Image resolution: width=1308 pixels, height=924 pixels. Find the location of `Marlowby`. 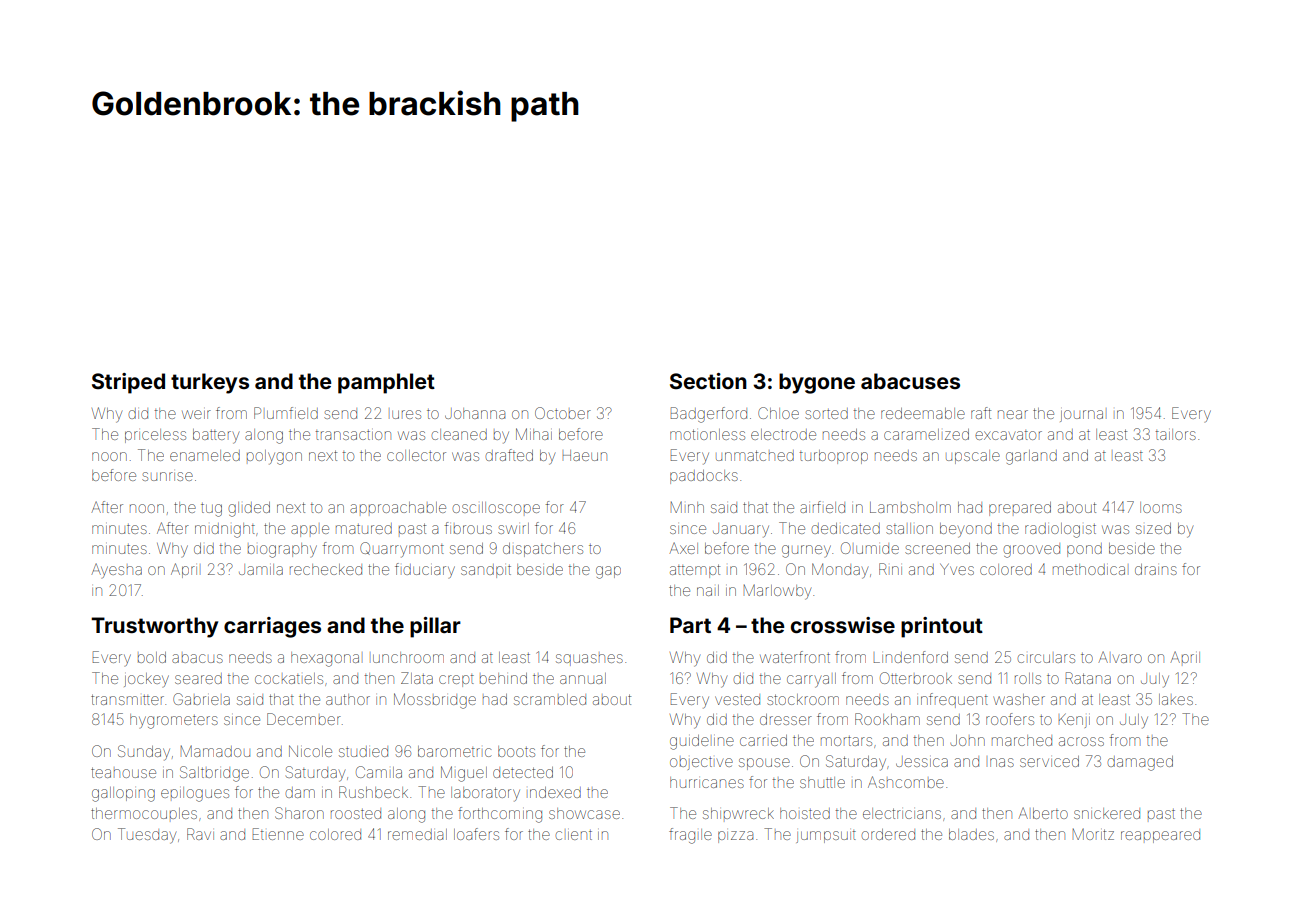

Marlowby is located at coordinates (777, 592).
